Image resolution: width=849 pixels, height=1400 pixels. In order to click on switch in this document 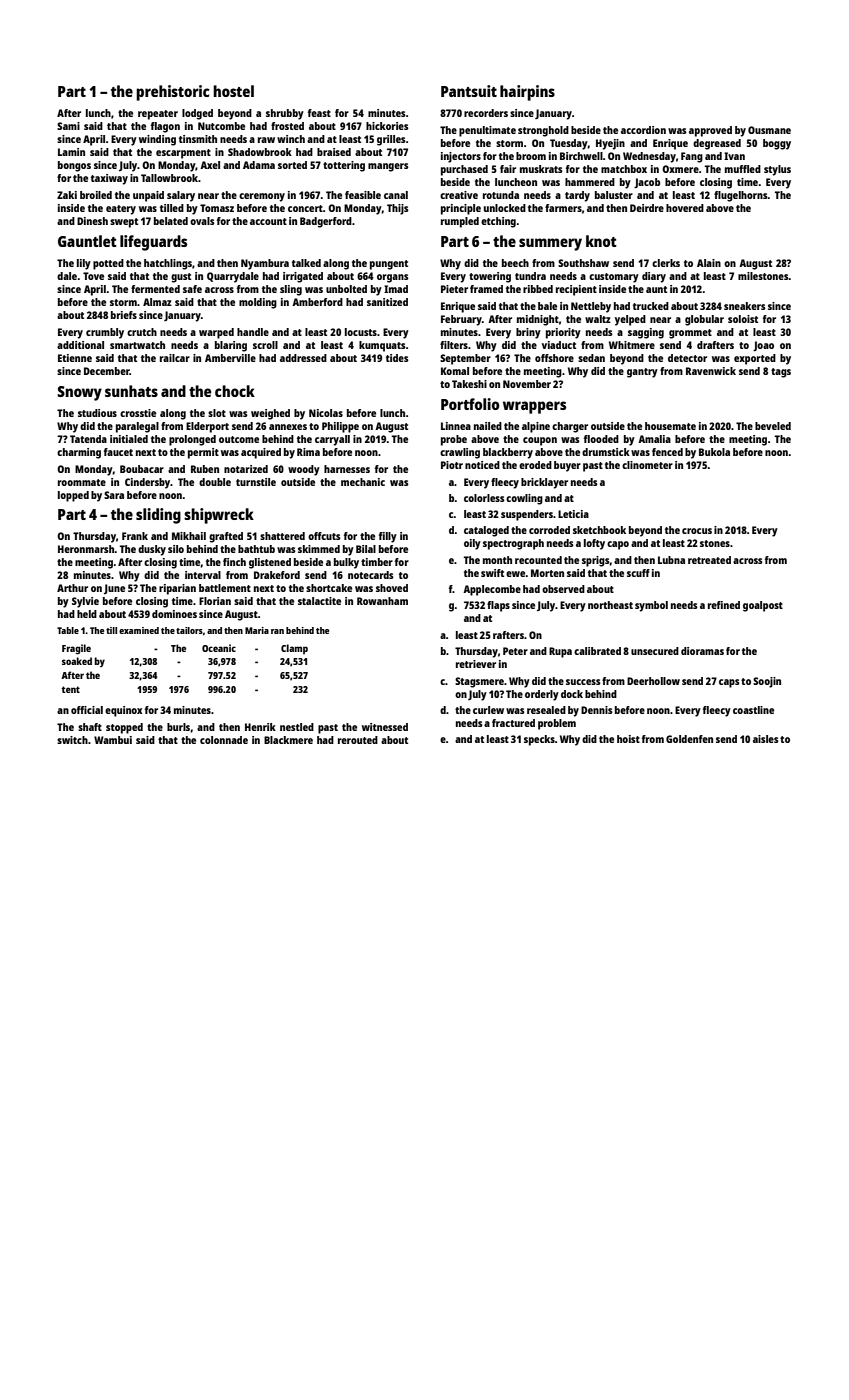, I will do `click(72, 740)`.
